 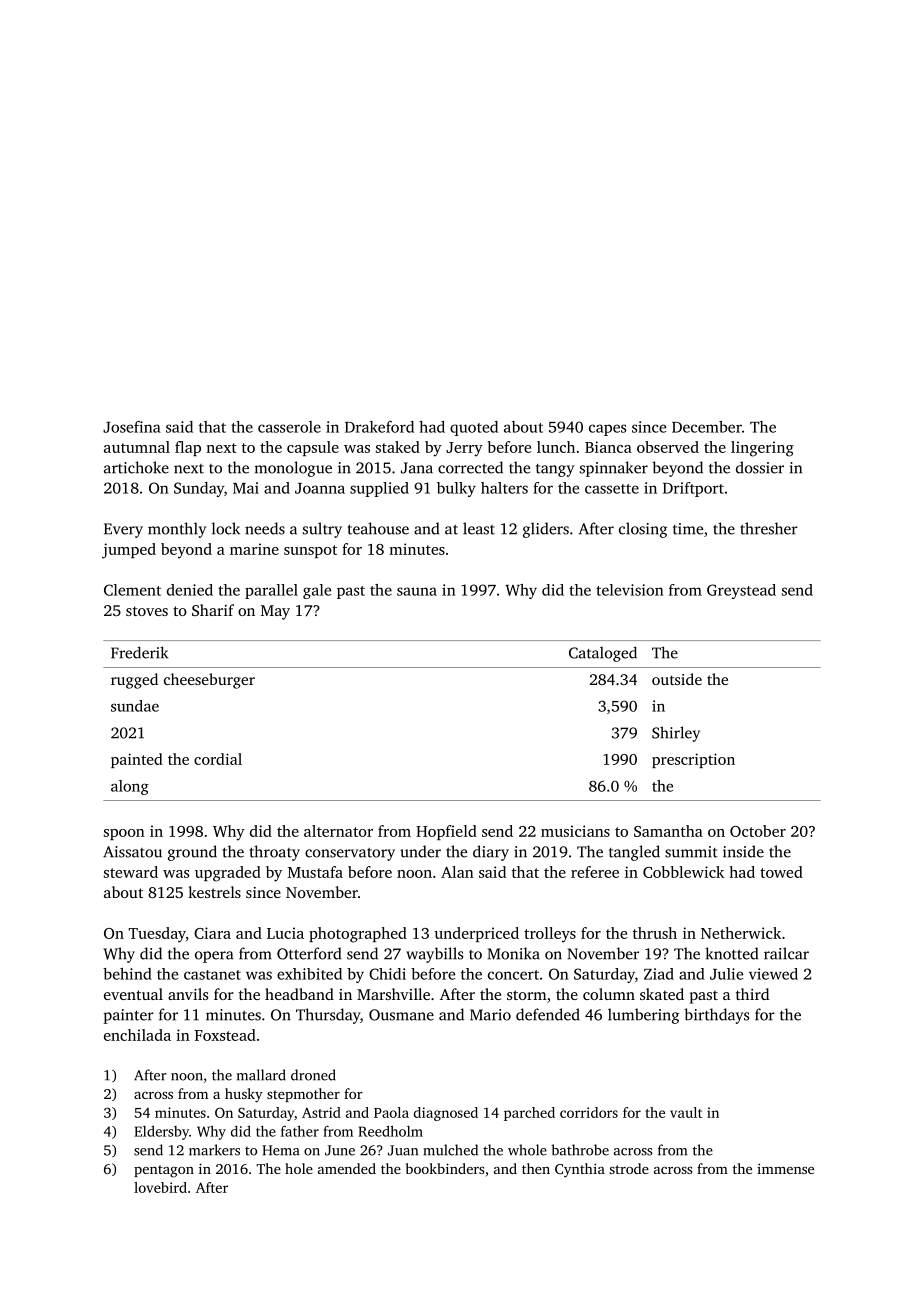 What do you see at coordinates (123, 530) in the document?
I see `Every` at bounding box center [123, 530].
